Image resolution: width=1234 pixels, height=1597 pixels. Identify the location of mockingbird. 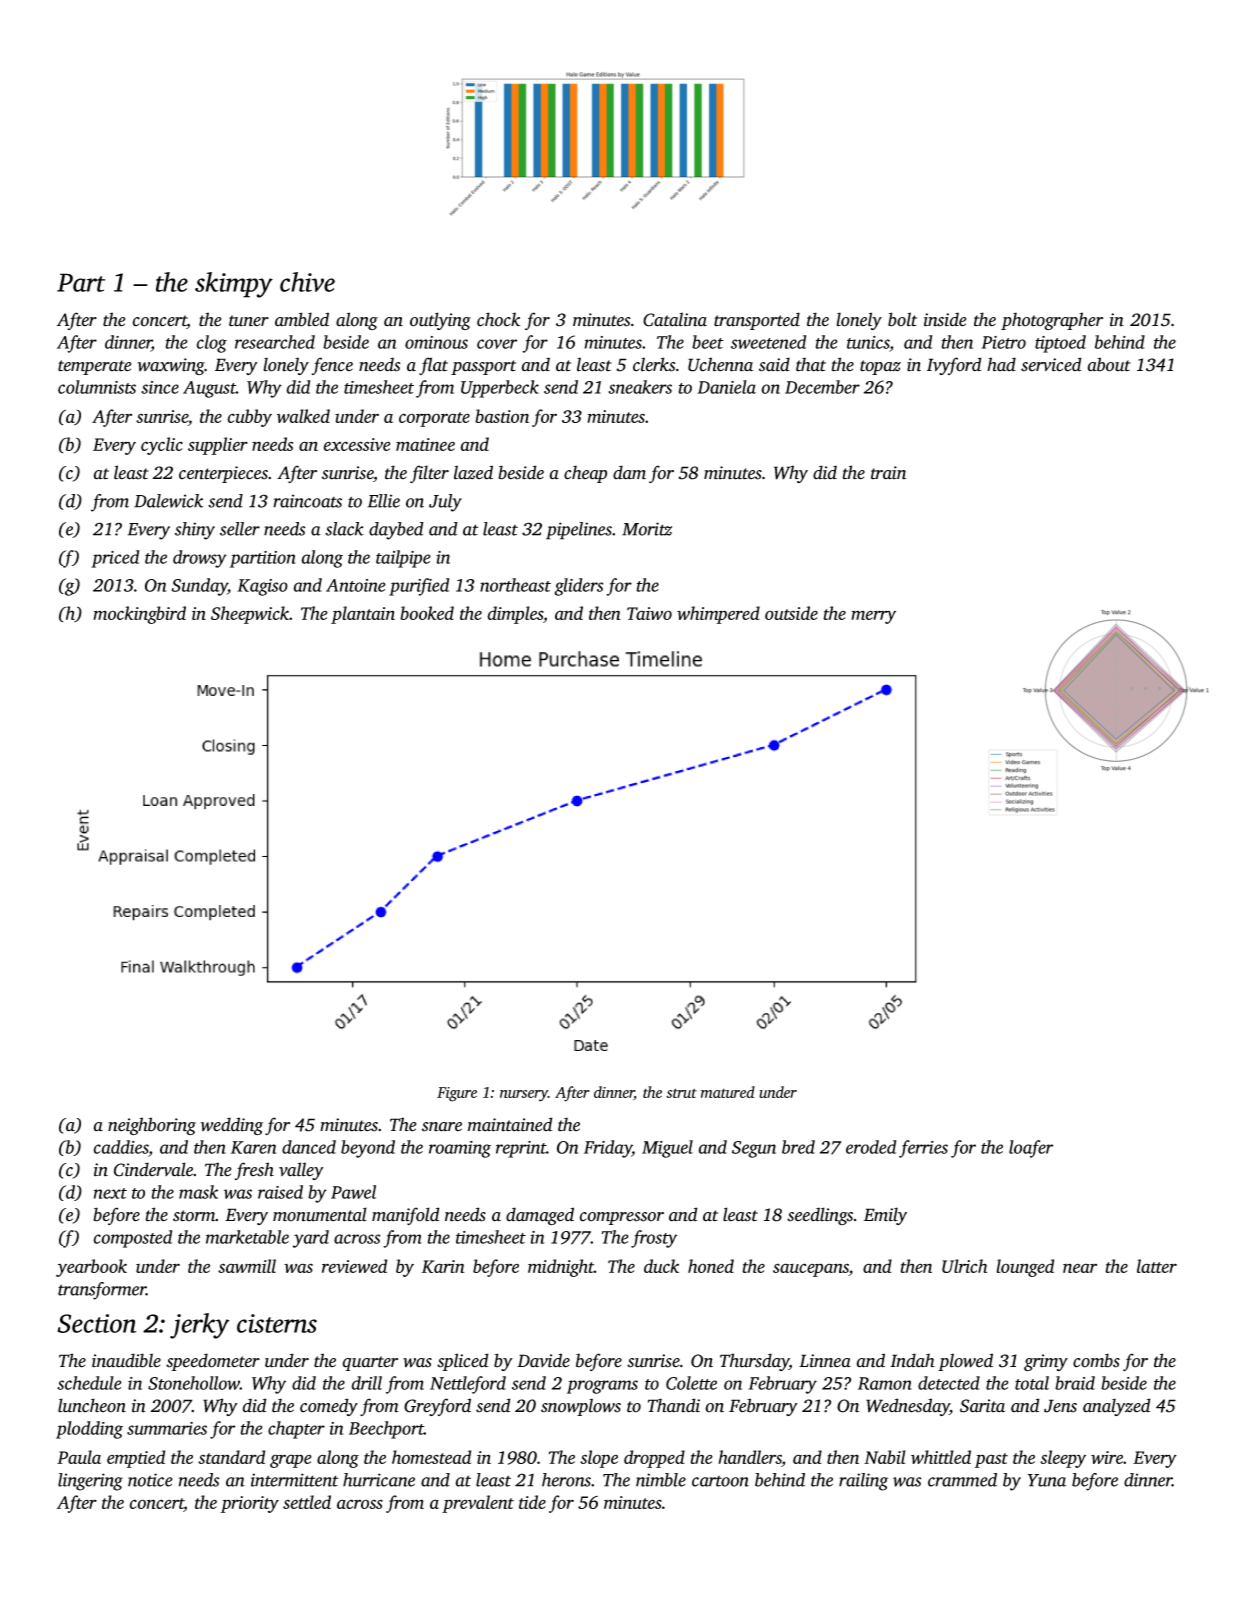
(139, 615).
